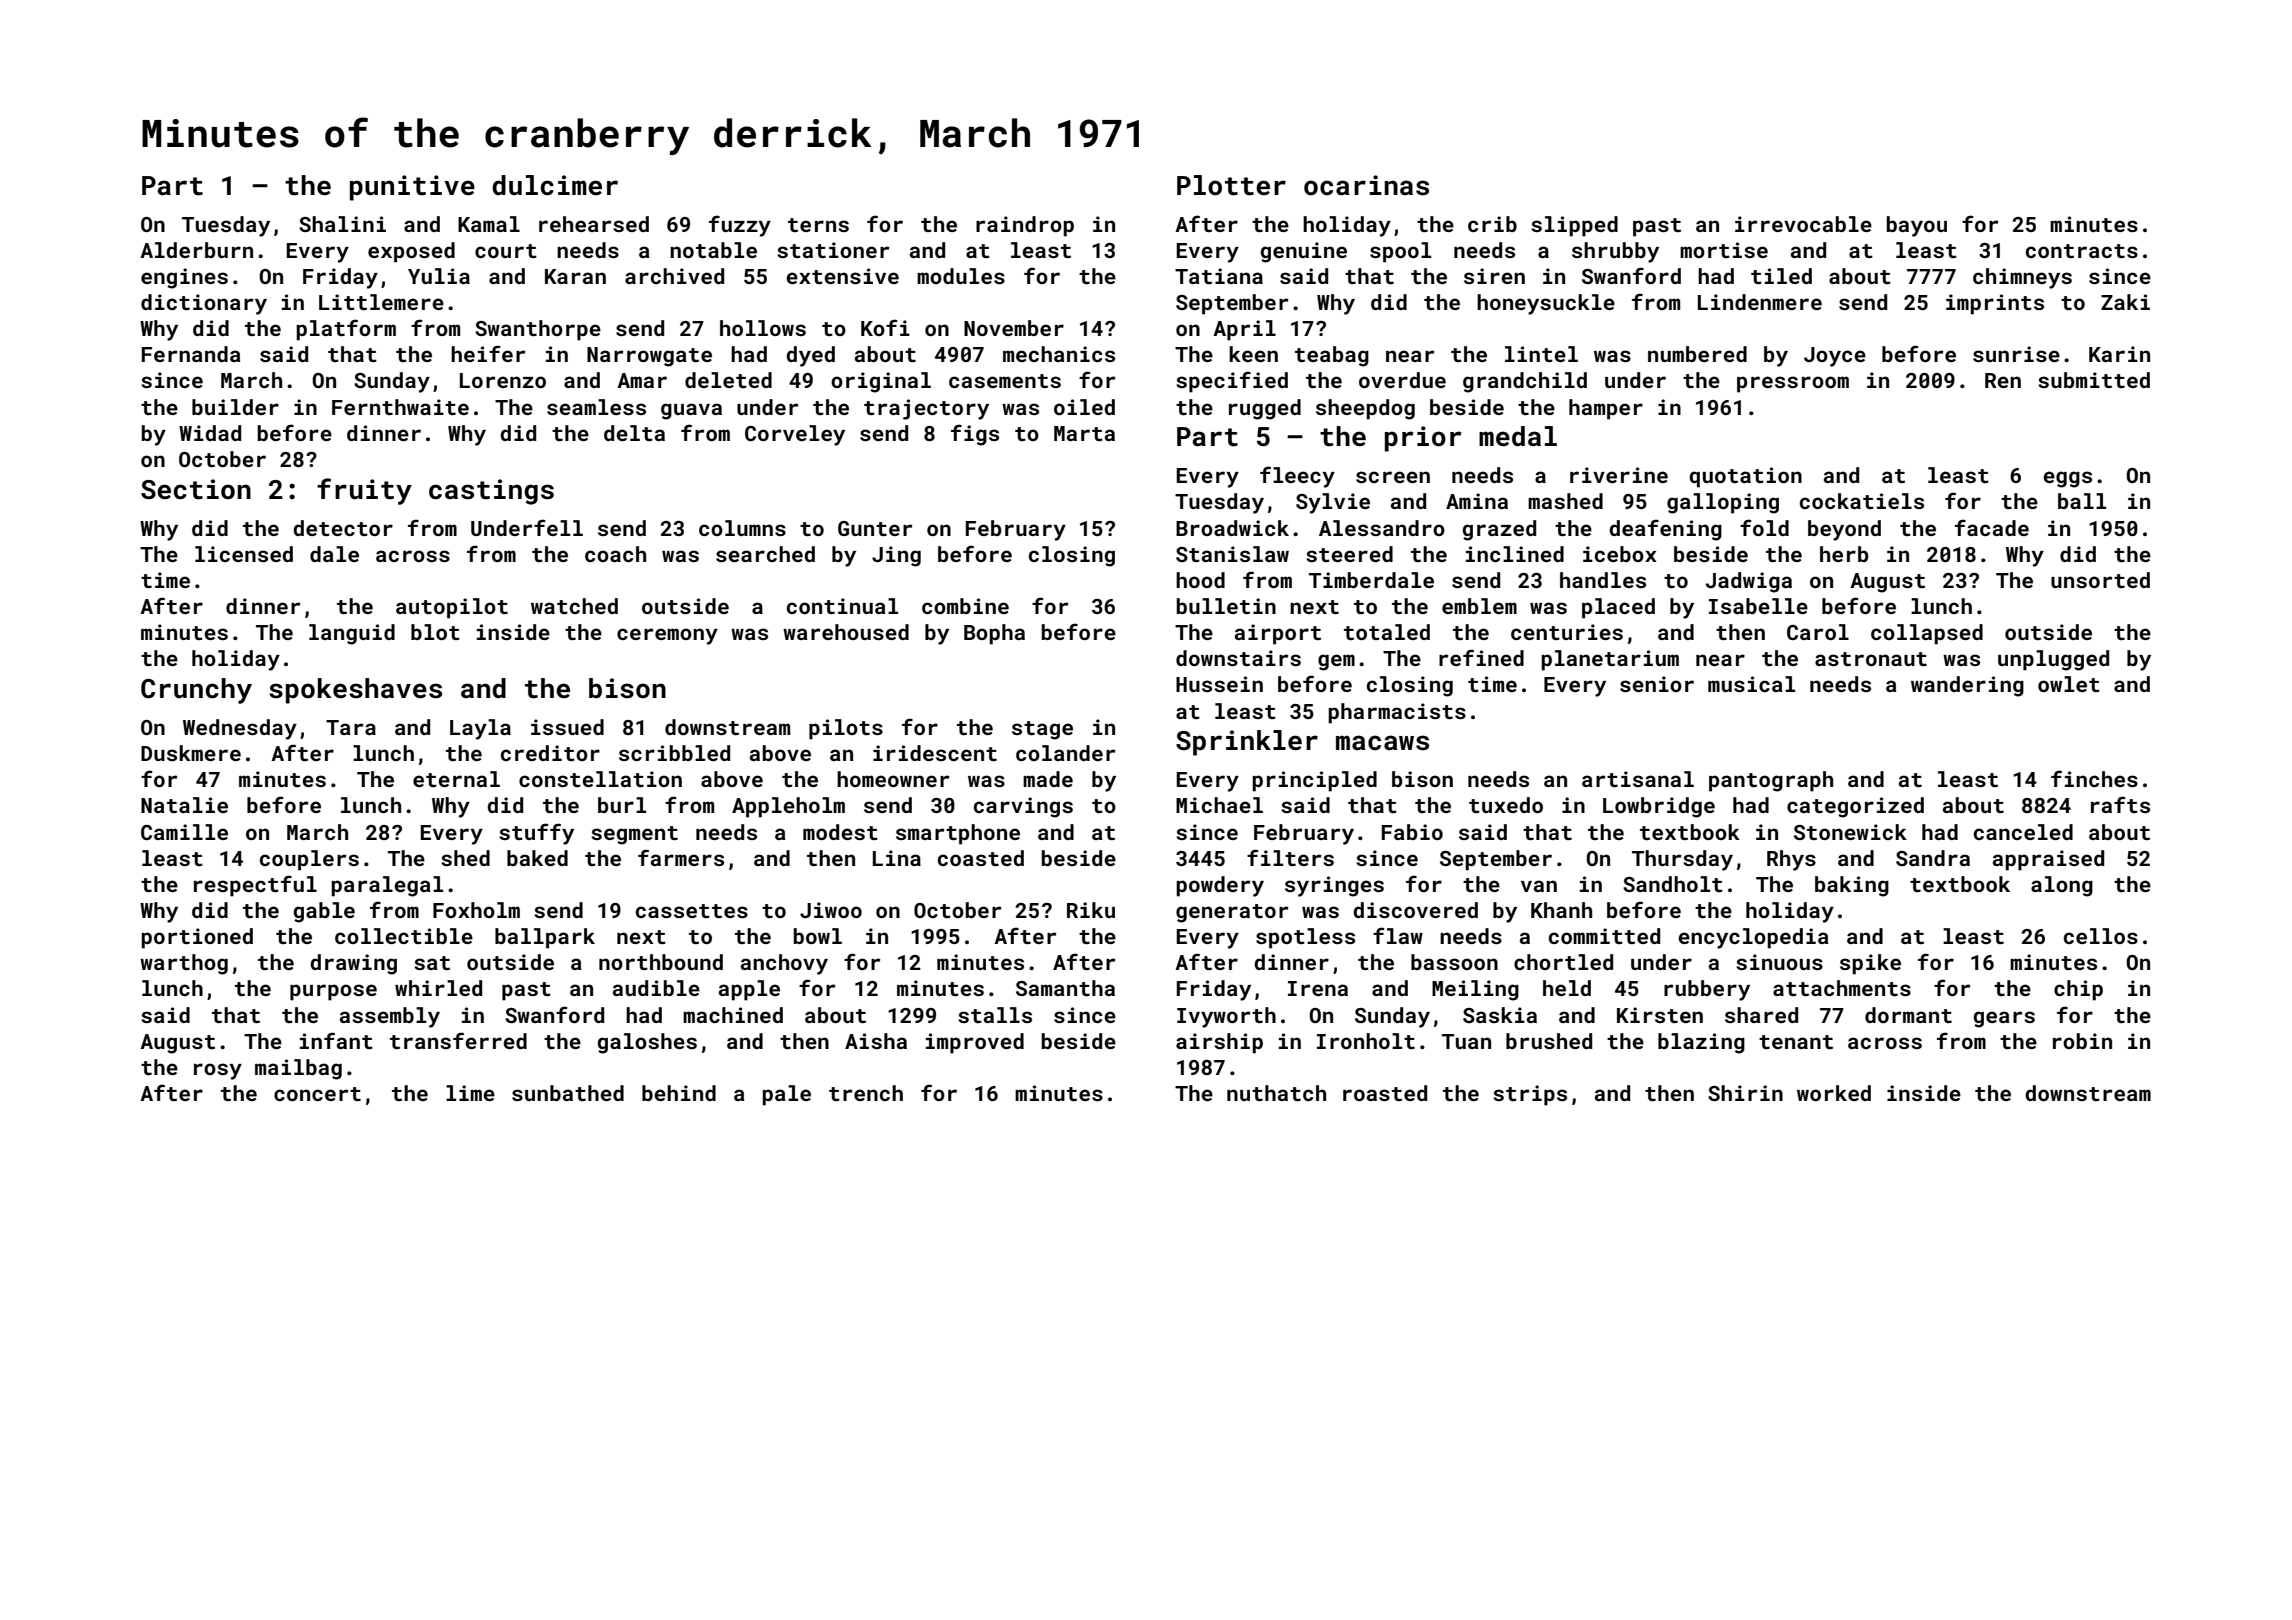 The height and width of the screenshot is (1620, 2292). I want to click on genuine, so click(1303, 252).
